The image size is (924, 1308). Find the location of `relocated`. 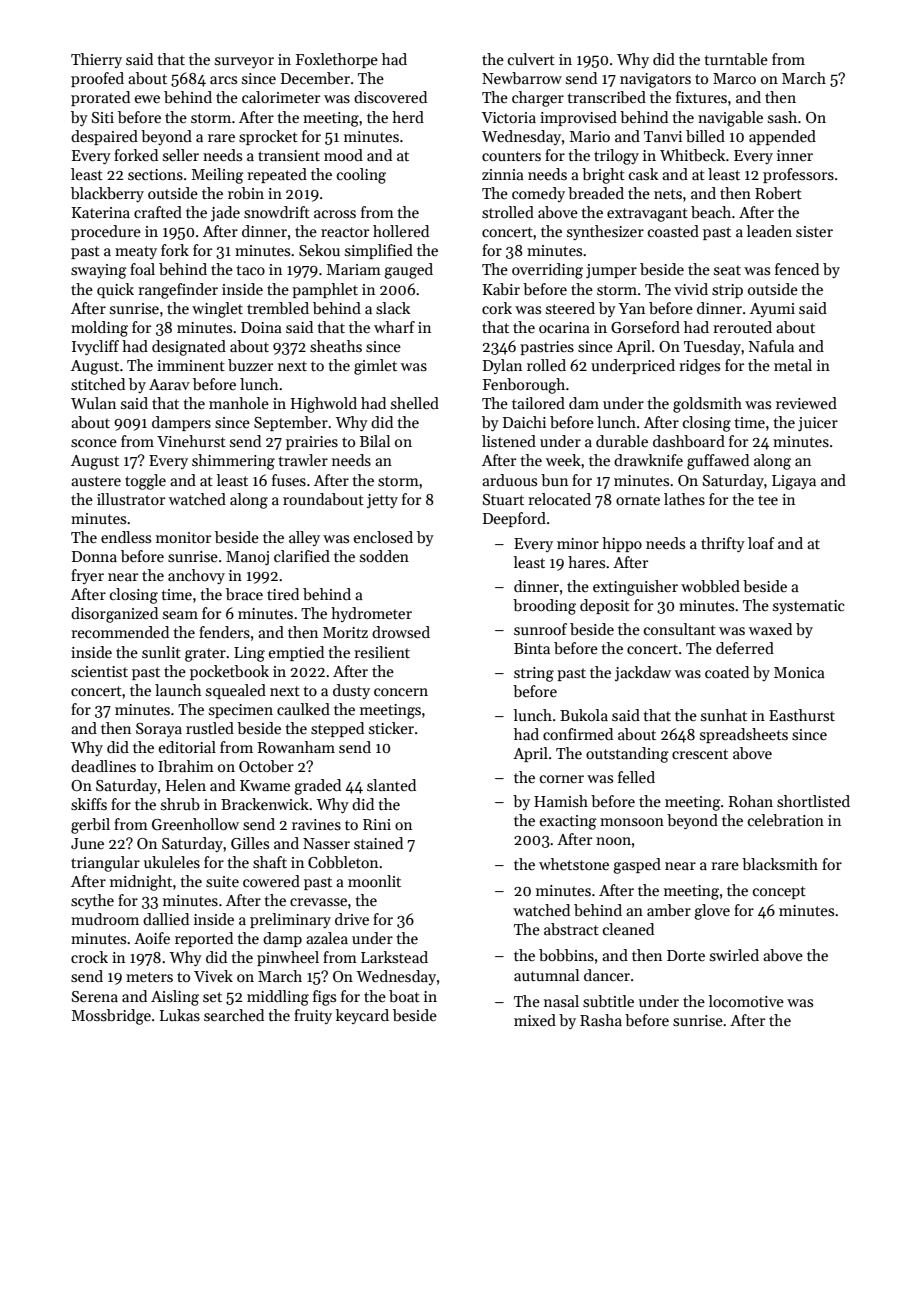

relocated is located at coordinates (559, 499).
